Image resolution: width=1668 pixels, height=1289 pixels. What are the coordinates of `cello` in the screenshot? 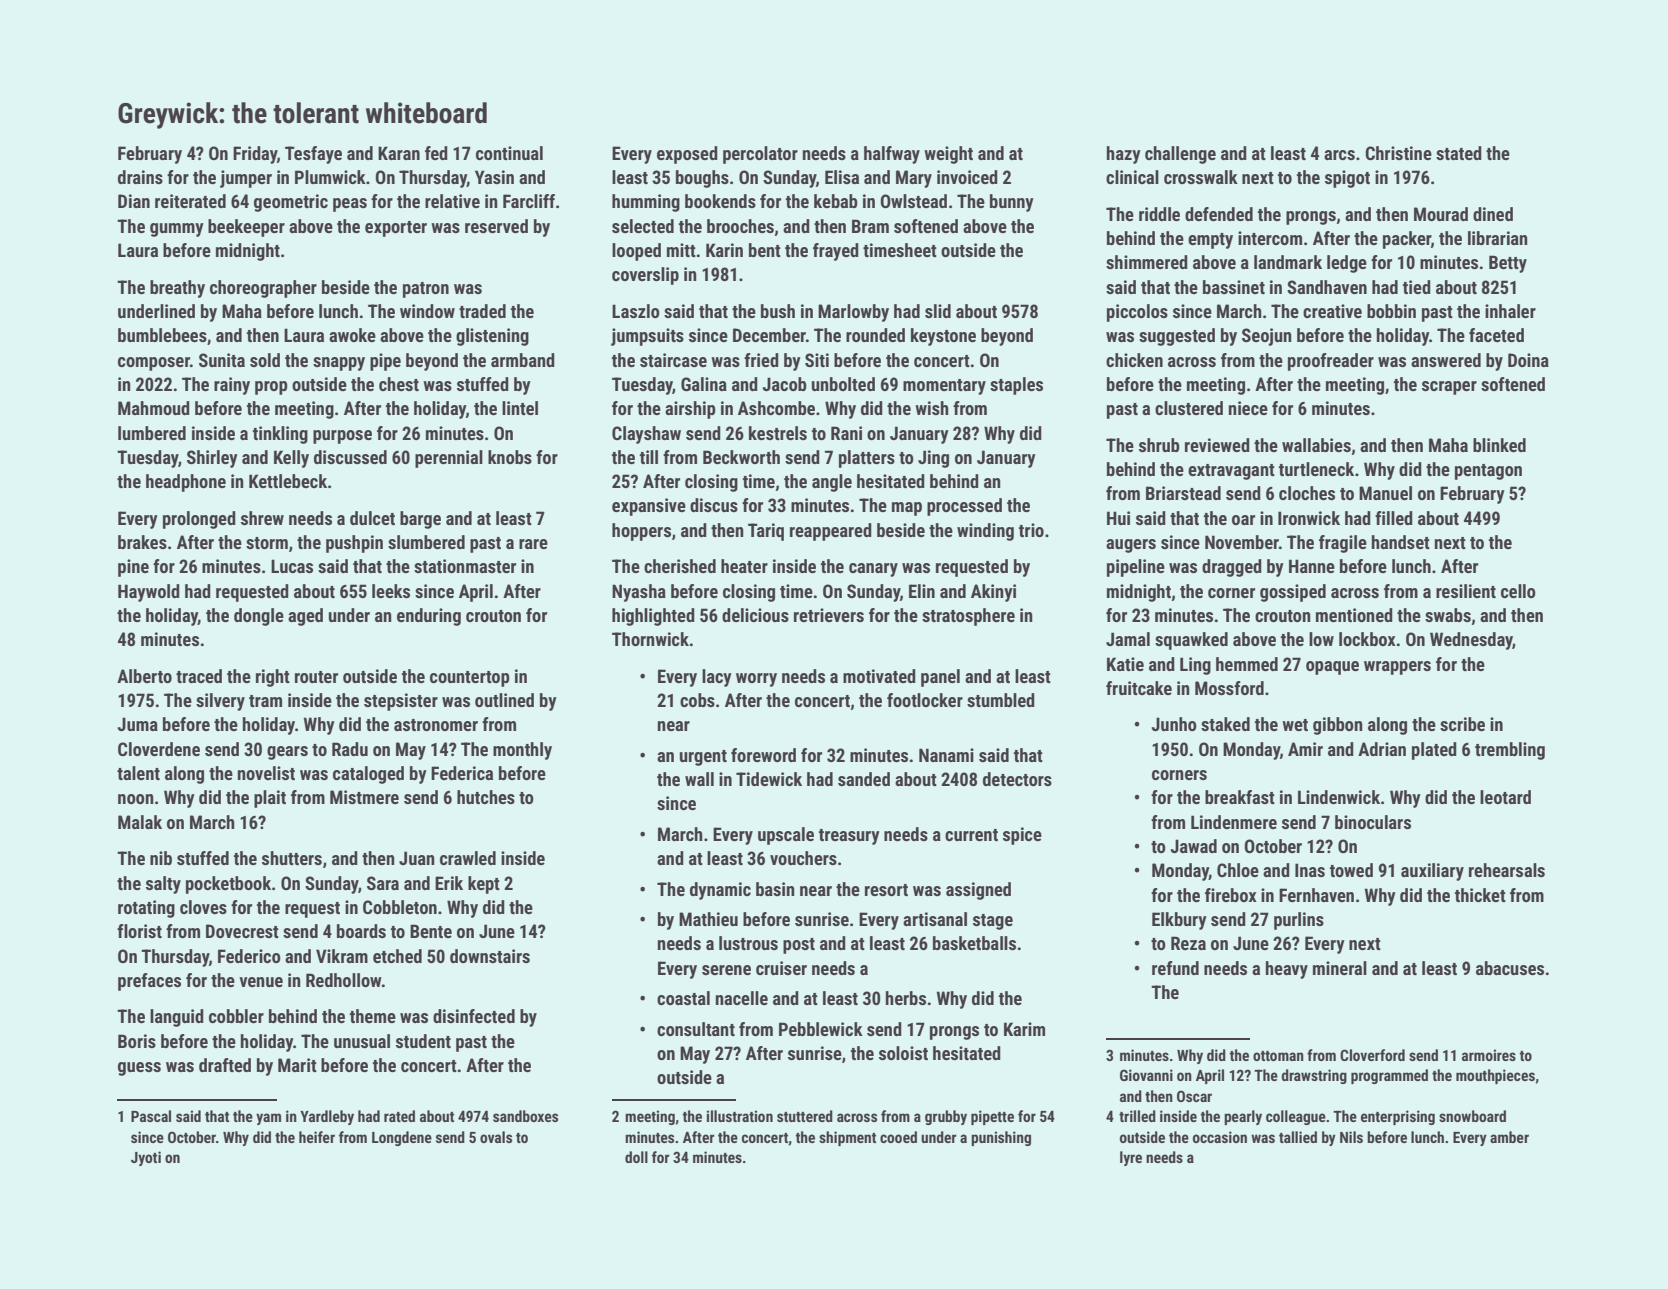 It's located at (1518, 591).
